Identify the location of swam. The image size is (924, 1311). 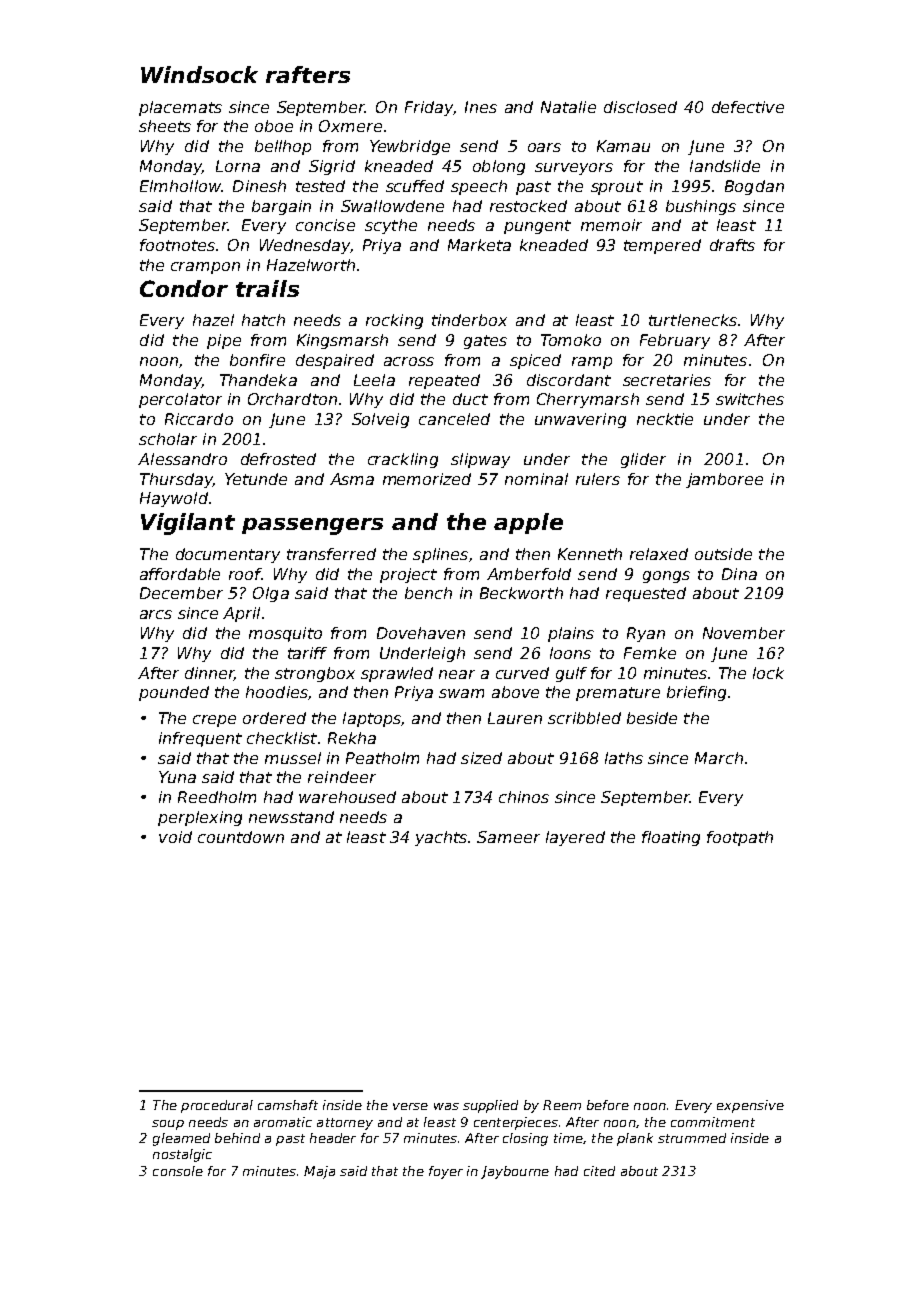
(461, 693).
